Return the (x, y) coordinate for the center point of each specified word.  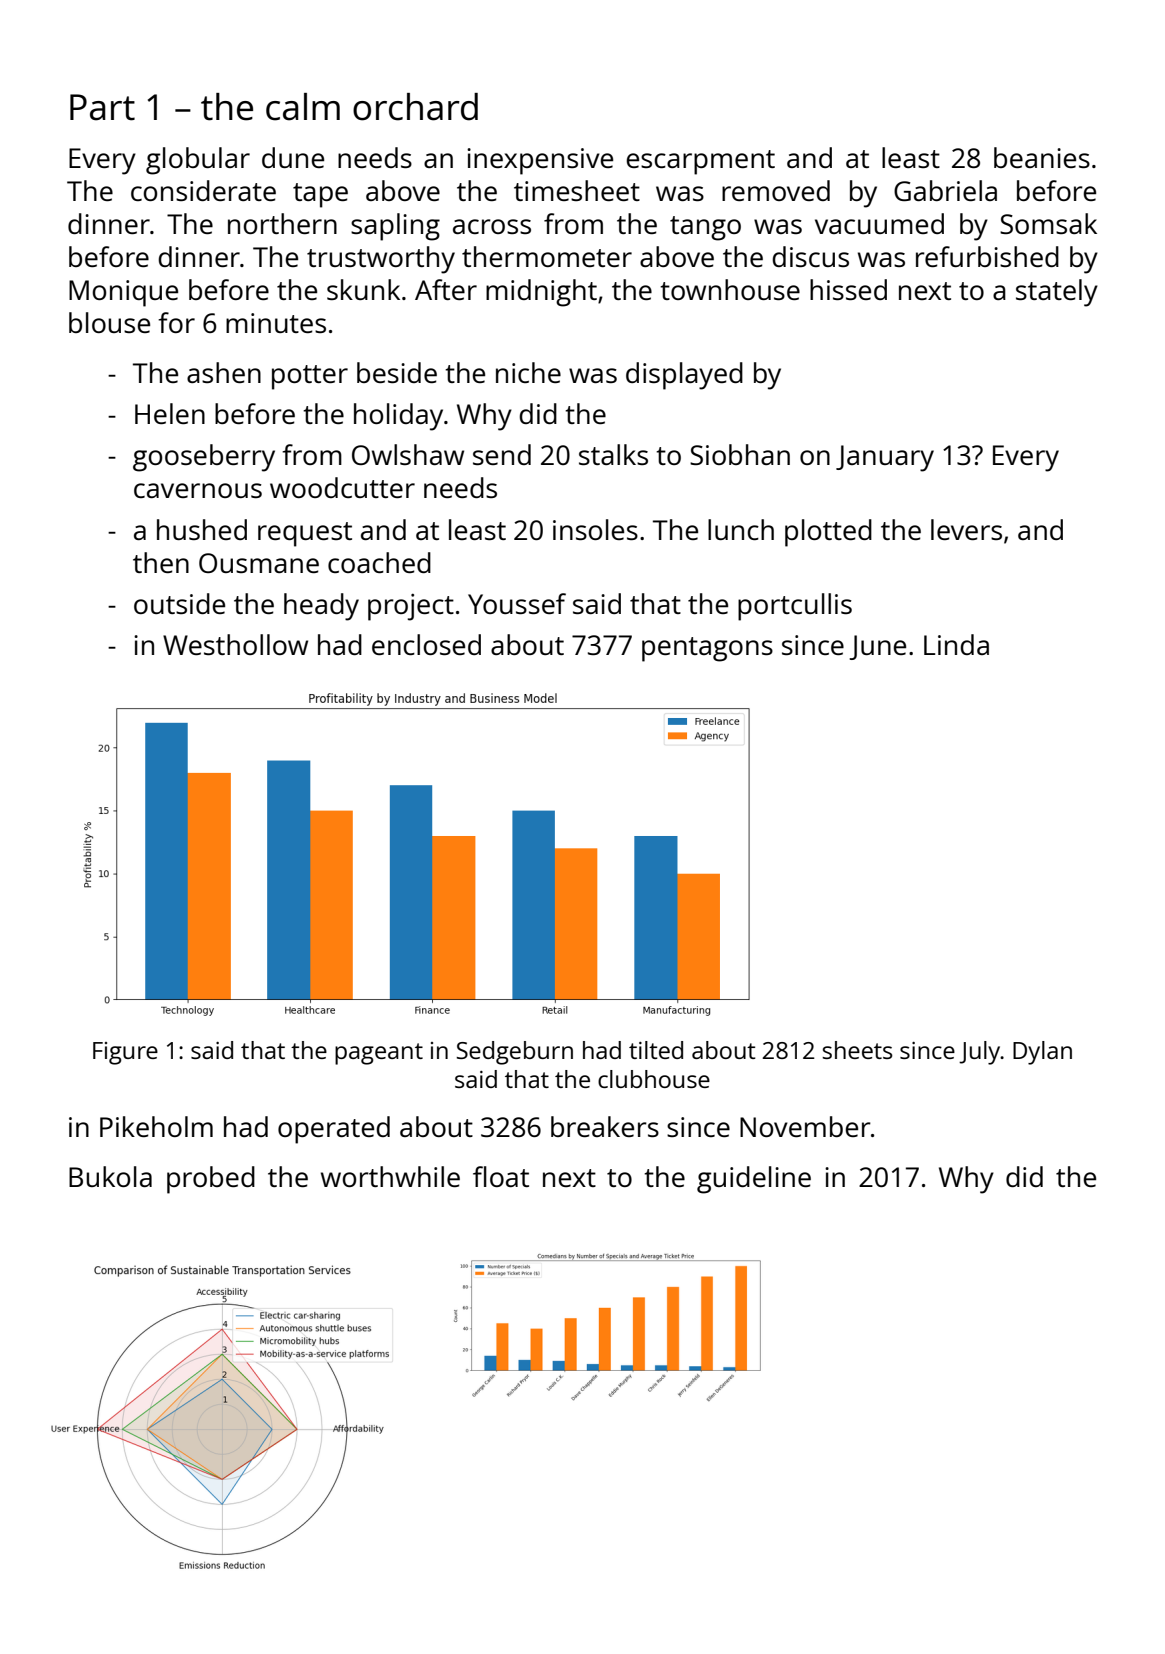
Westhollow (235, 644)
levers (966, 529)
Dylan (1042, 1053)
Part (102, 107)
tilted (656, 1050)
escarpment (701, 162)
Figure (125, 1053)
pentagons (707, 649)
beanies (1042, 157)
